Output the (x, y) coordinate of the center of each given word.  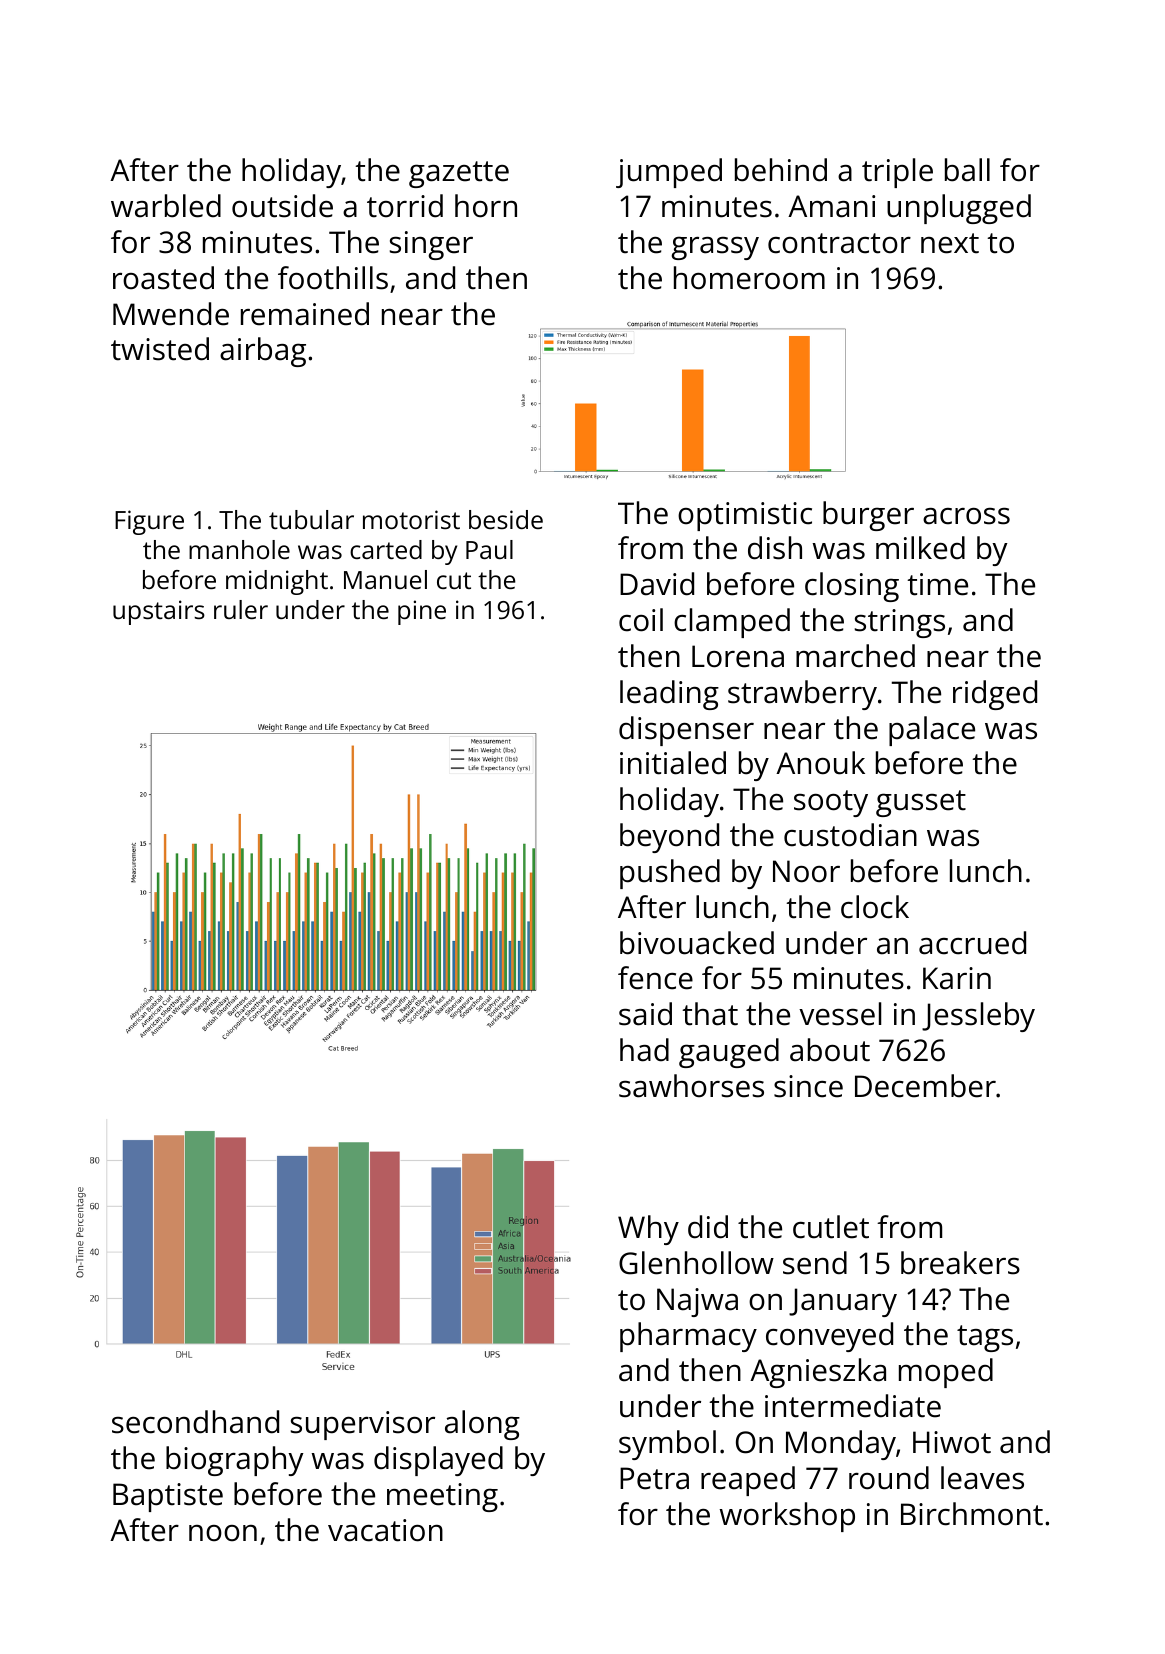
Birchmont (972, 1514)
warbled (166, 206)
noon (223, 1533)
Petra (654, 1478)
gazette (459, 174)
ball (967, 170)
